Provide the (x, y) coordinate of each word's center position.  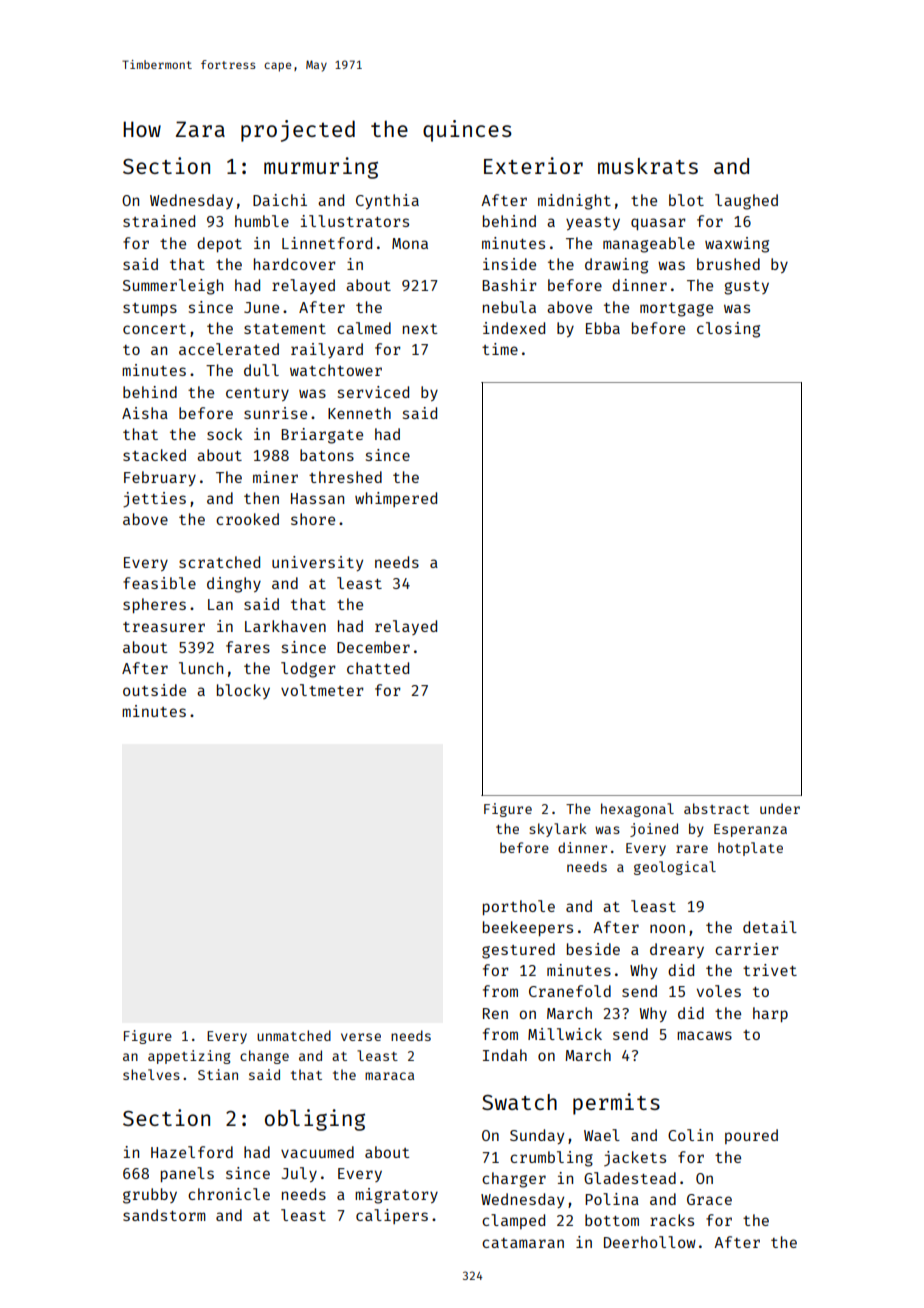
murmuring (321, 168)
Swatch (519, 1102)
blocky (243, 691)
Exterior (533, 165)
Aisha (145, 413)
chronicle (229, 1194)
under (780, 808)
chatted (378, 668)
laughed (746, 202)
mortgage (676, 310)
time (500, 349)
